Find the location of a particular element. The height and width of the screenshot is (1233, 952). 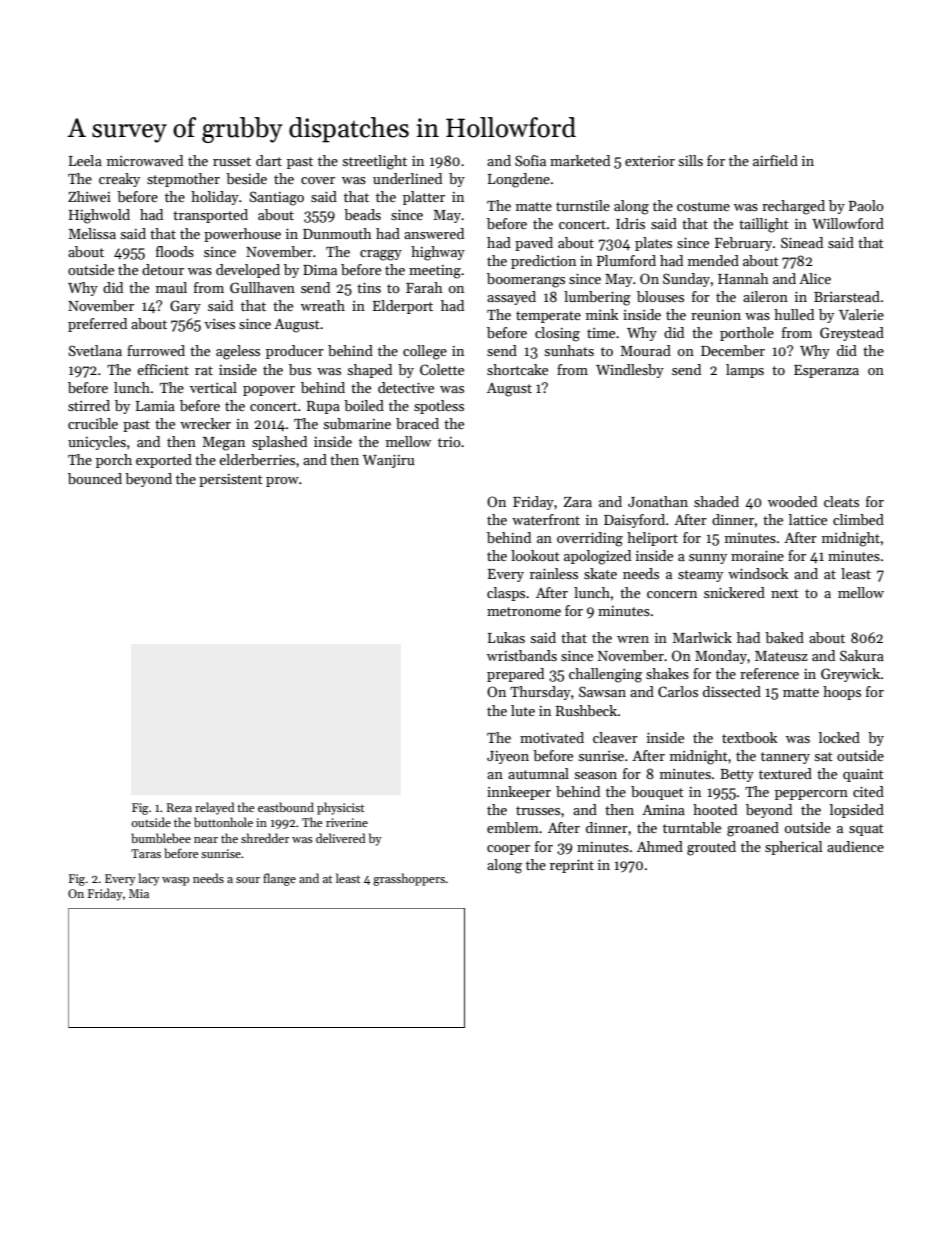

prow is located at coordinates (282, 482).
